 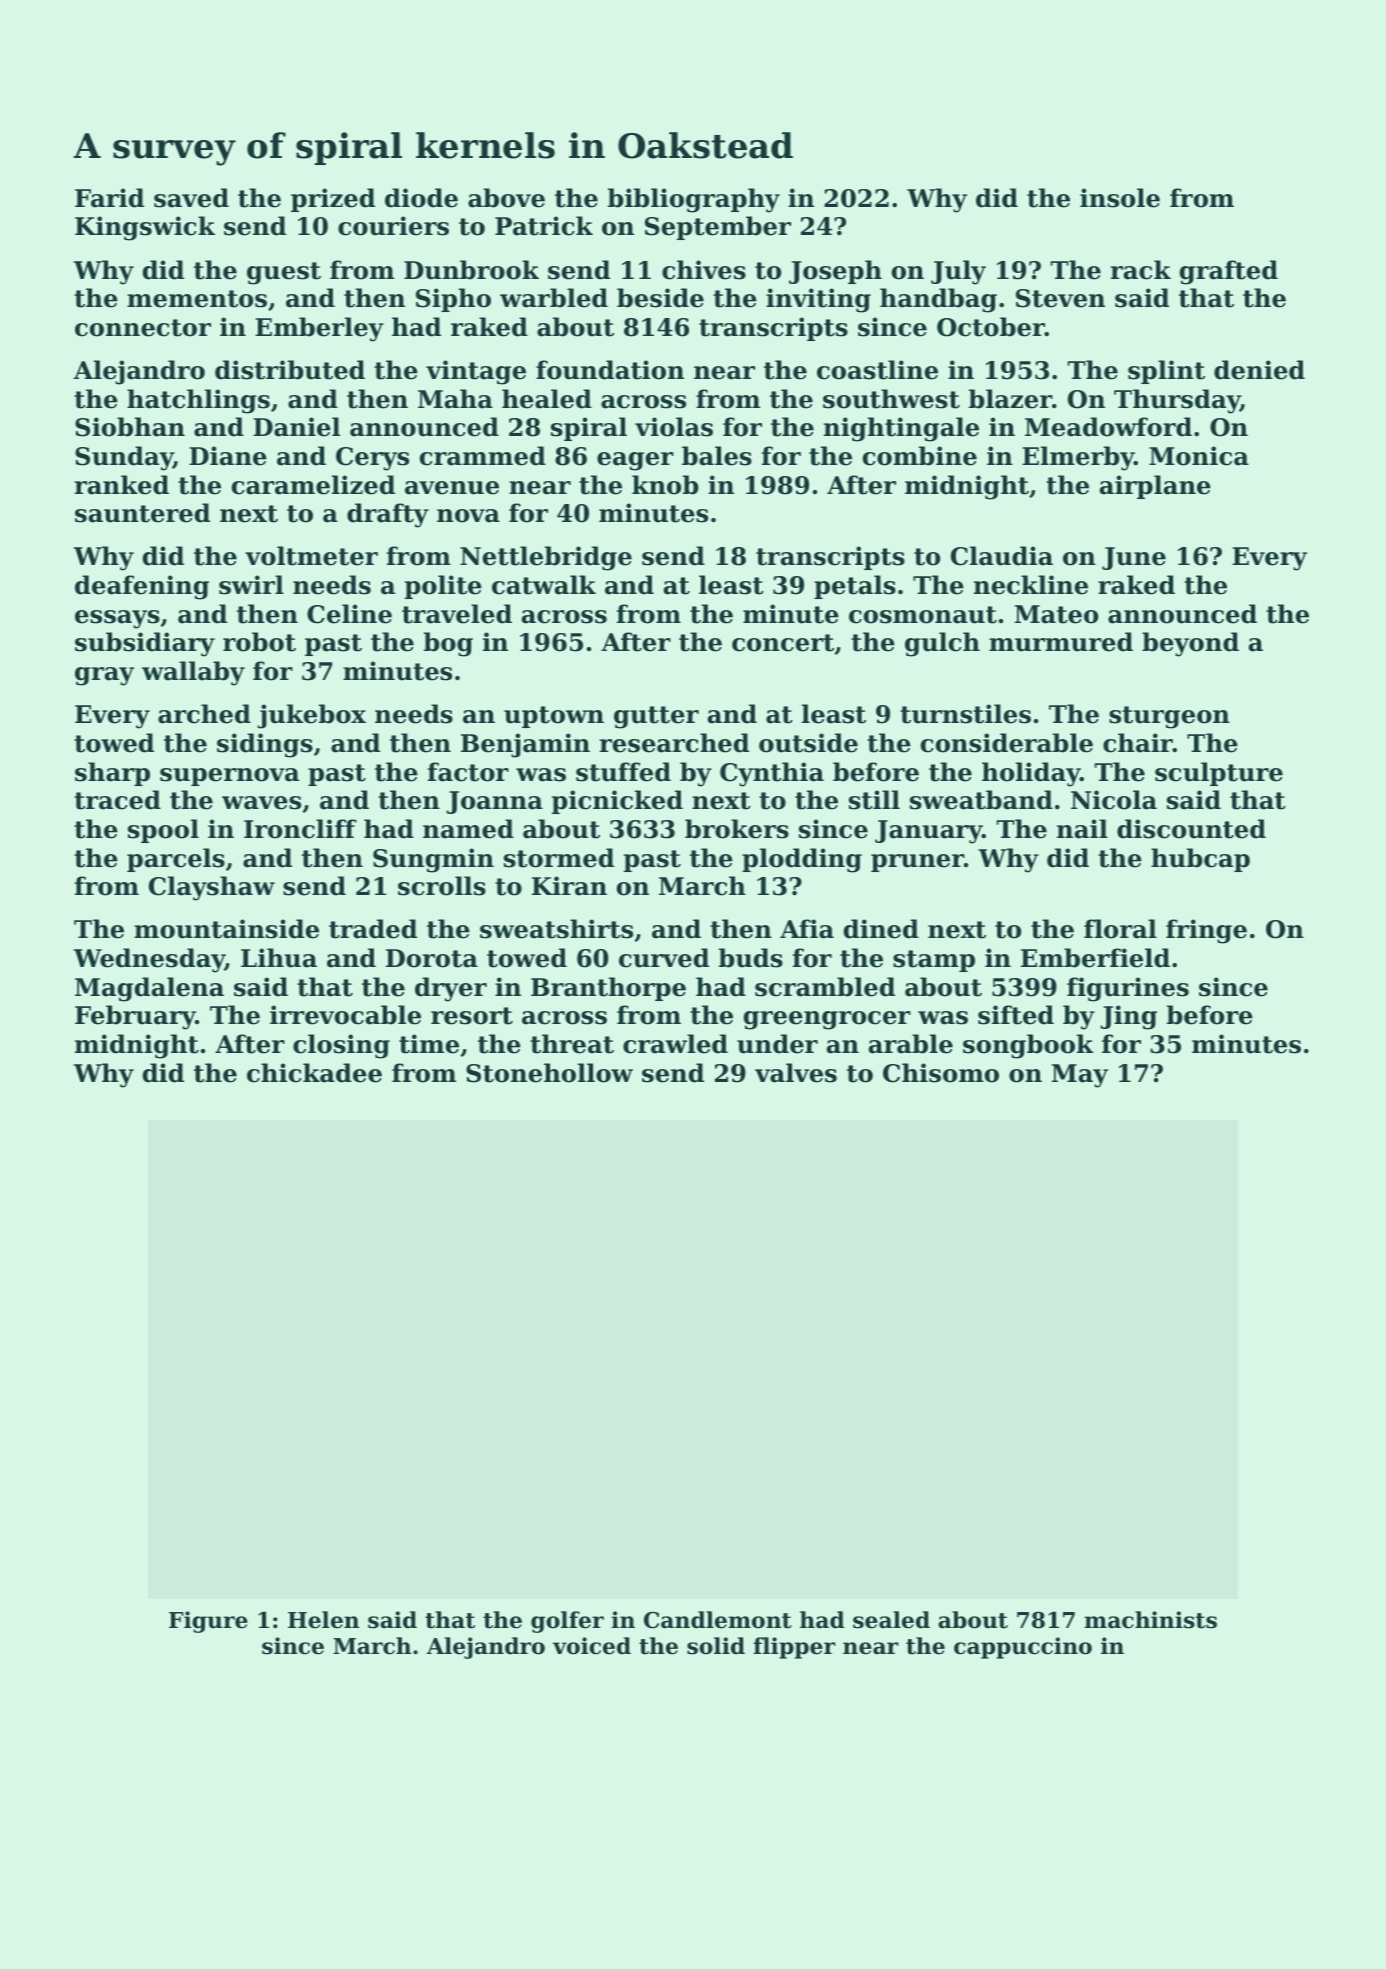 I want to click on Ironcliff, so click(x=300, y=829).
